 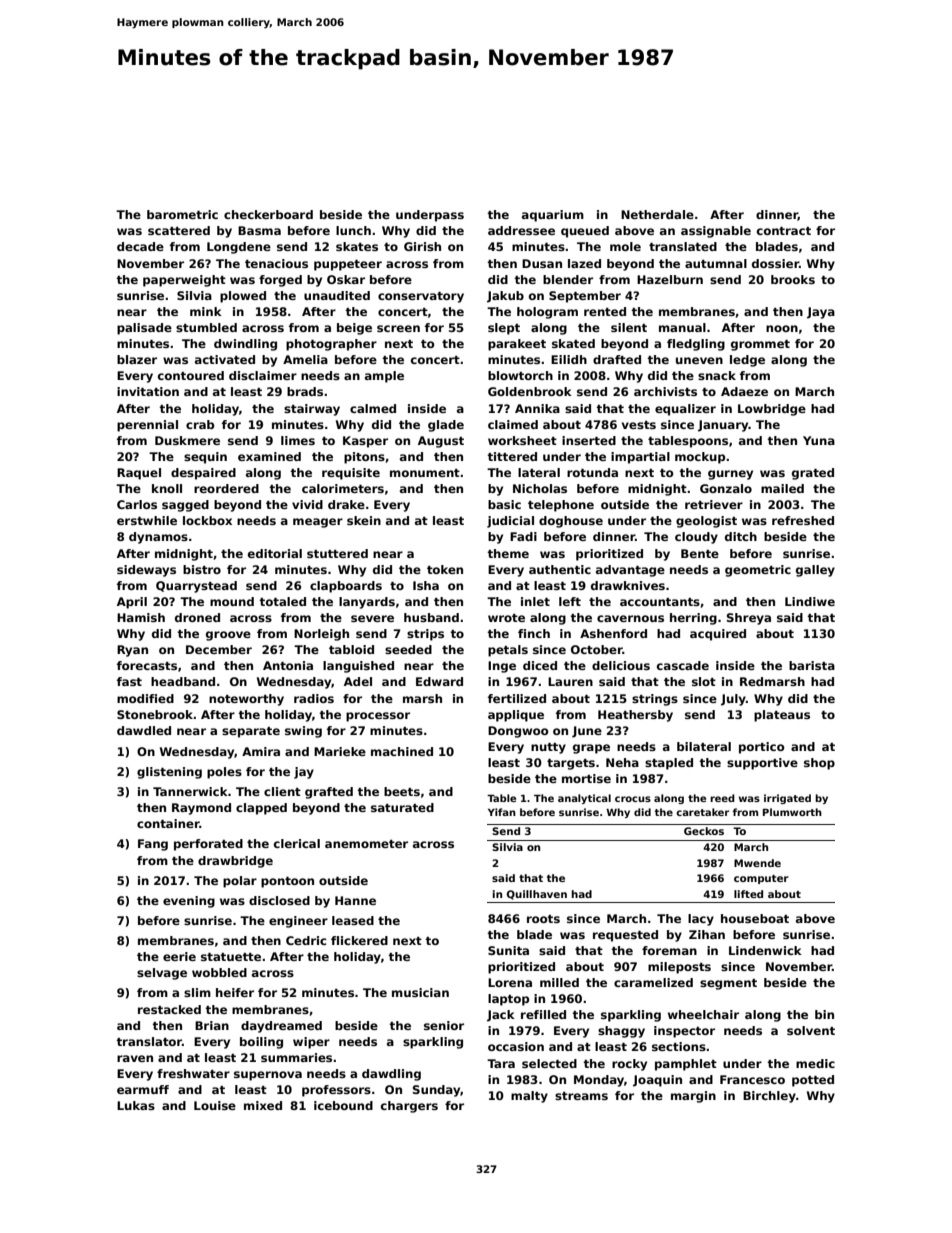 What do you see at coordinates (819, 440) in the page?
I see `Yuna` at bounding box center [819, 440].
